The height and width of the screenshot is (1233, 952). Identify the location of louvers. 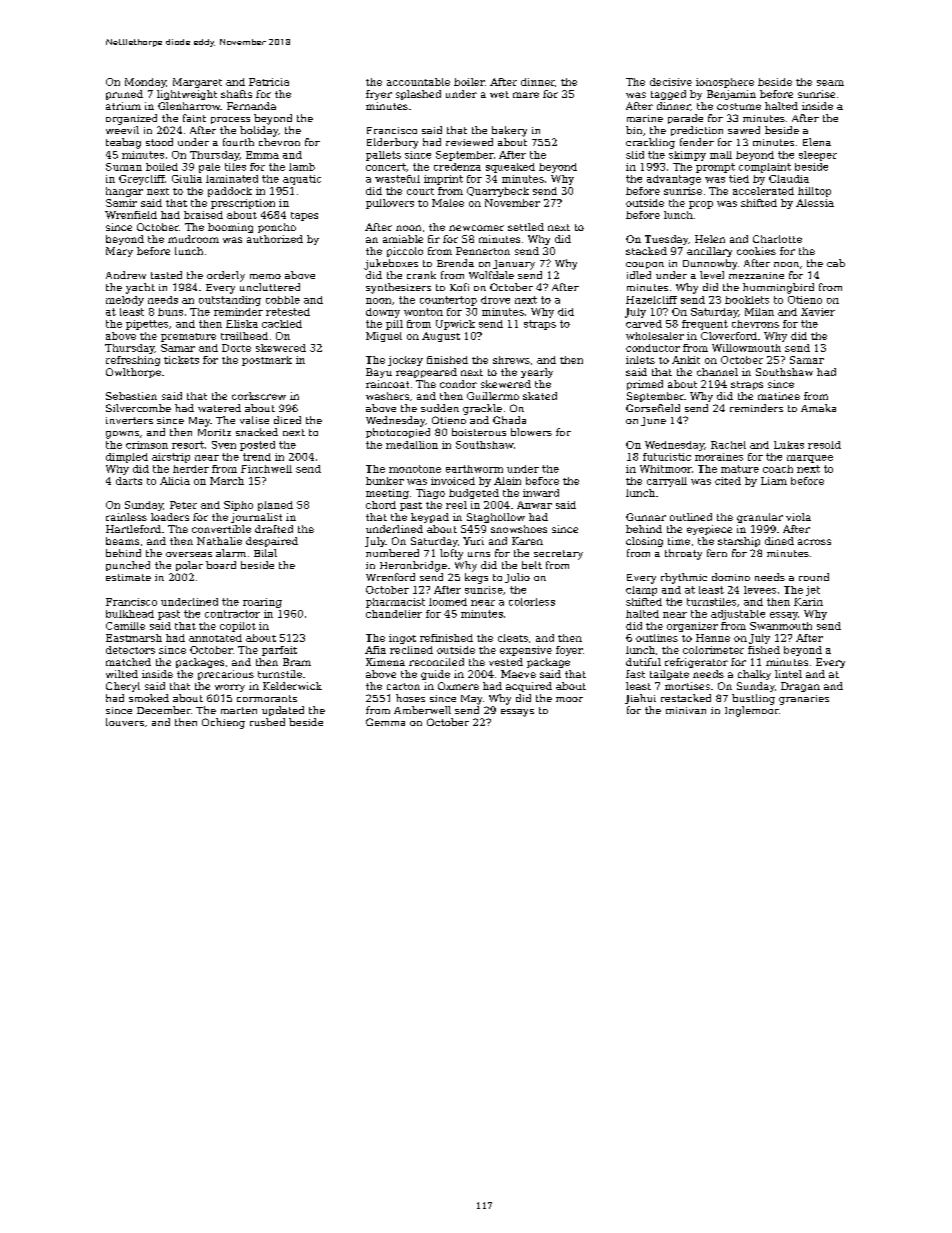
(125, 722).
